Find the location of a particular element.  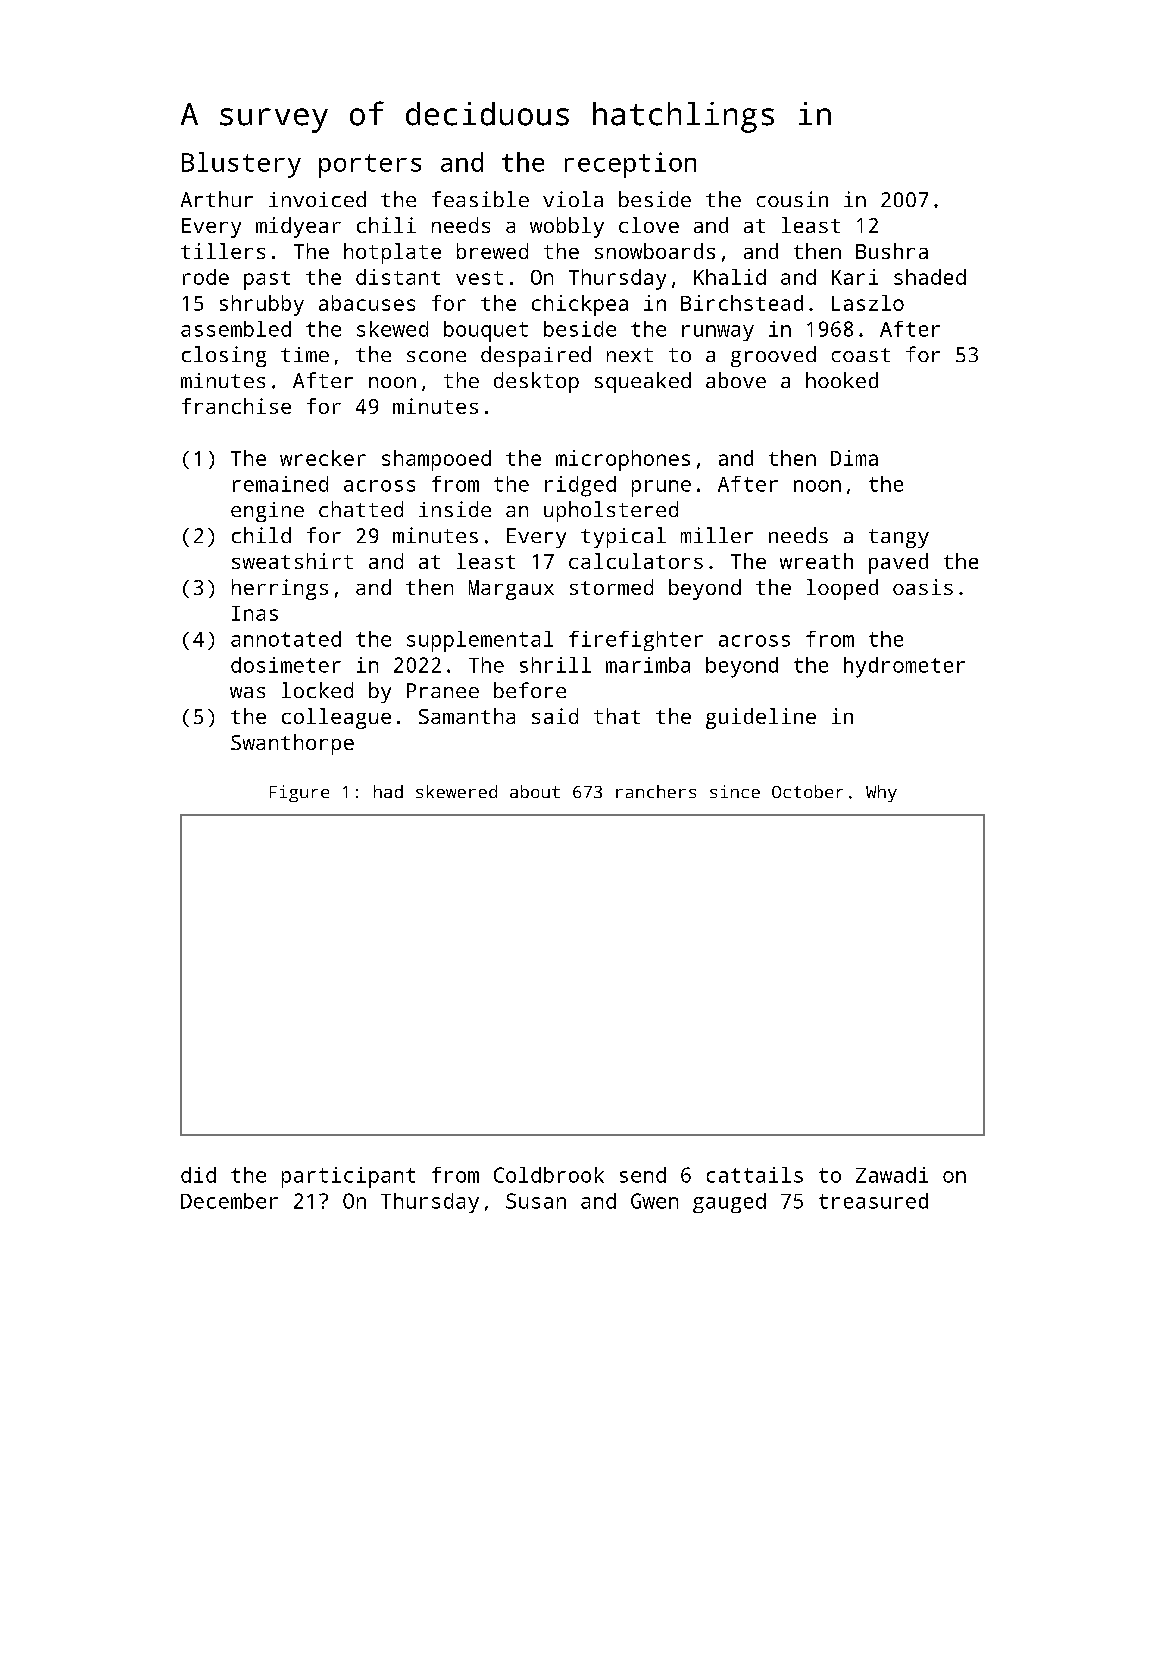

cousin is located at coordinates (792, 199).
